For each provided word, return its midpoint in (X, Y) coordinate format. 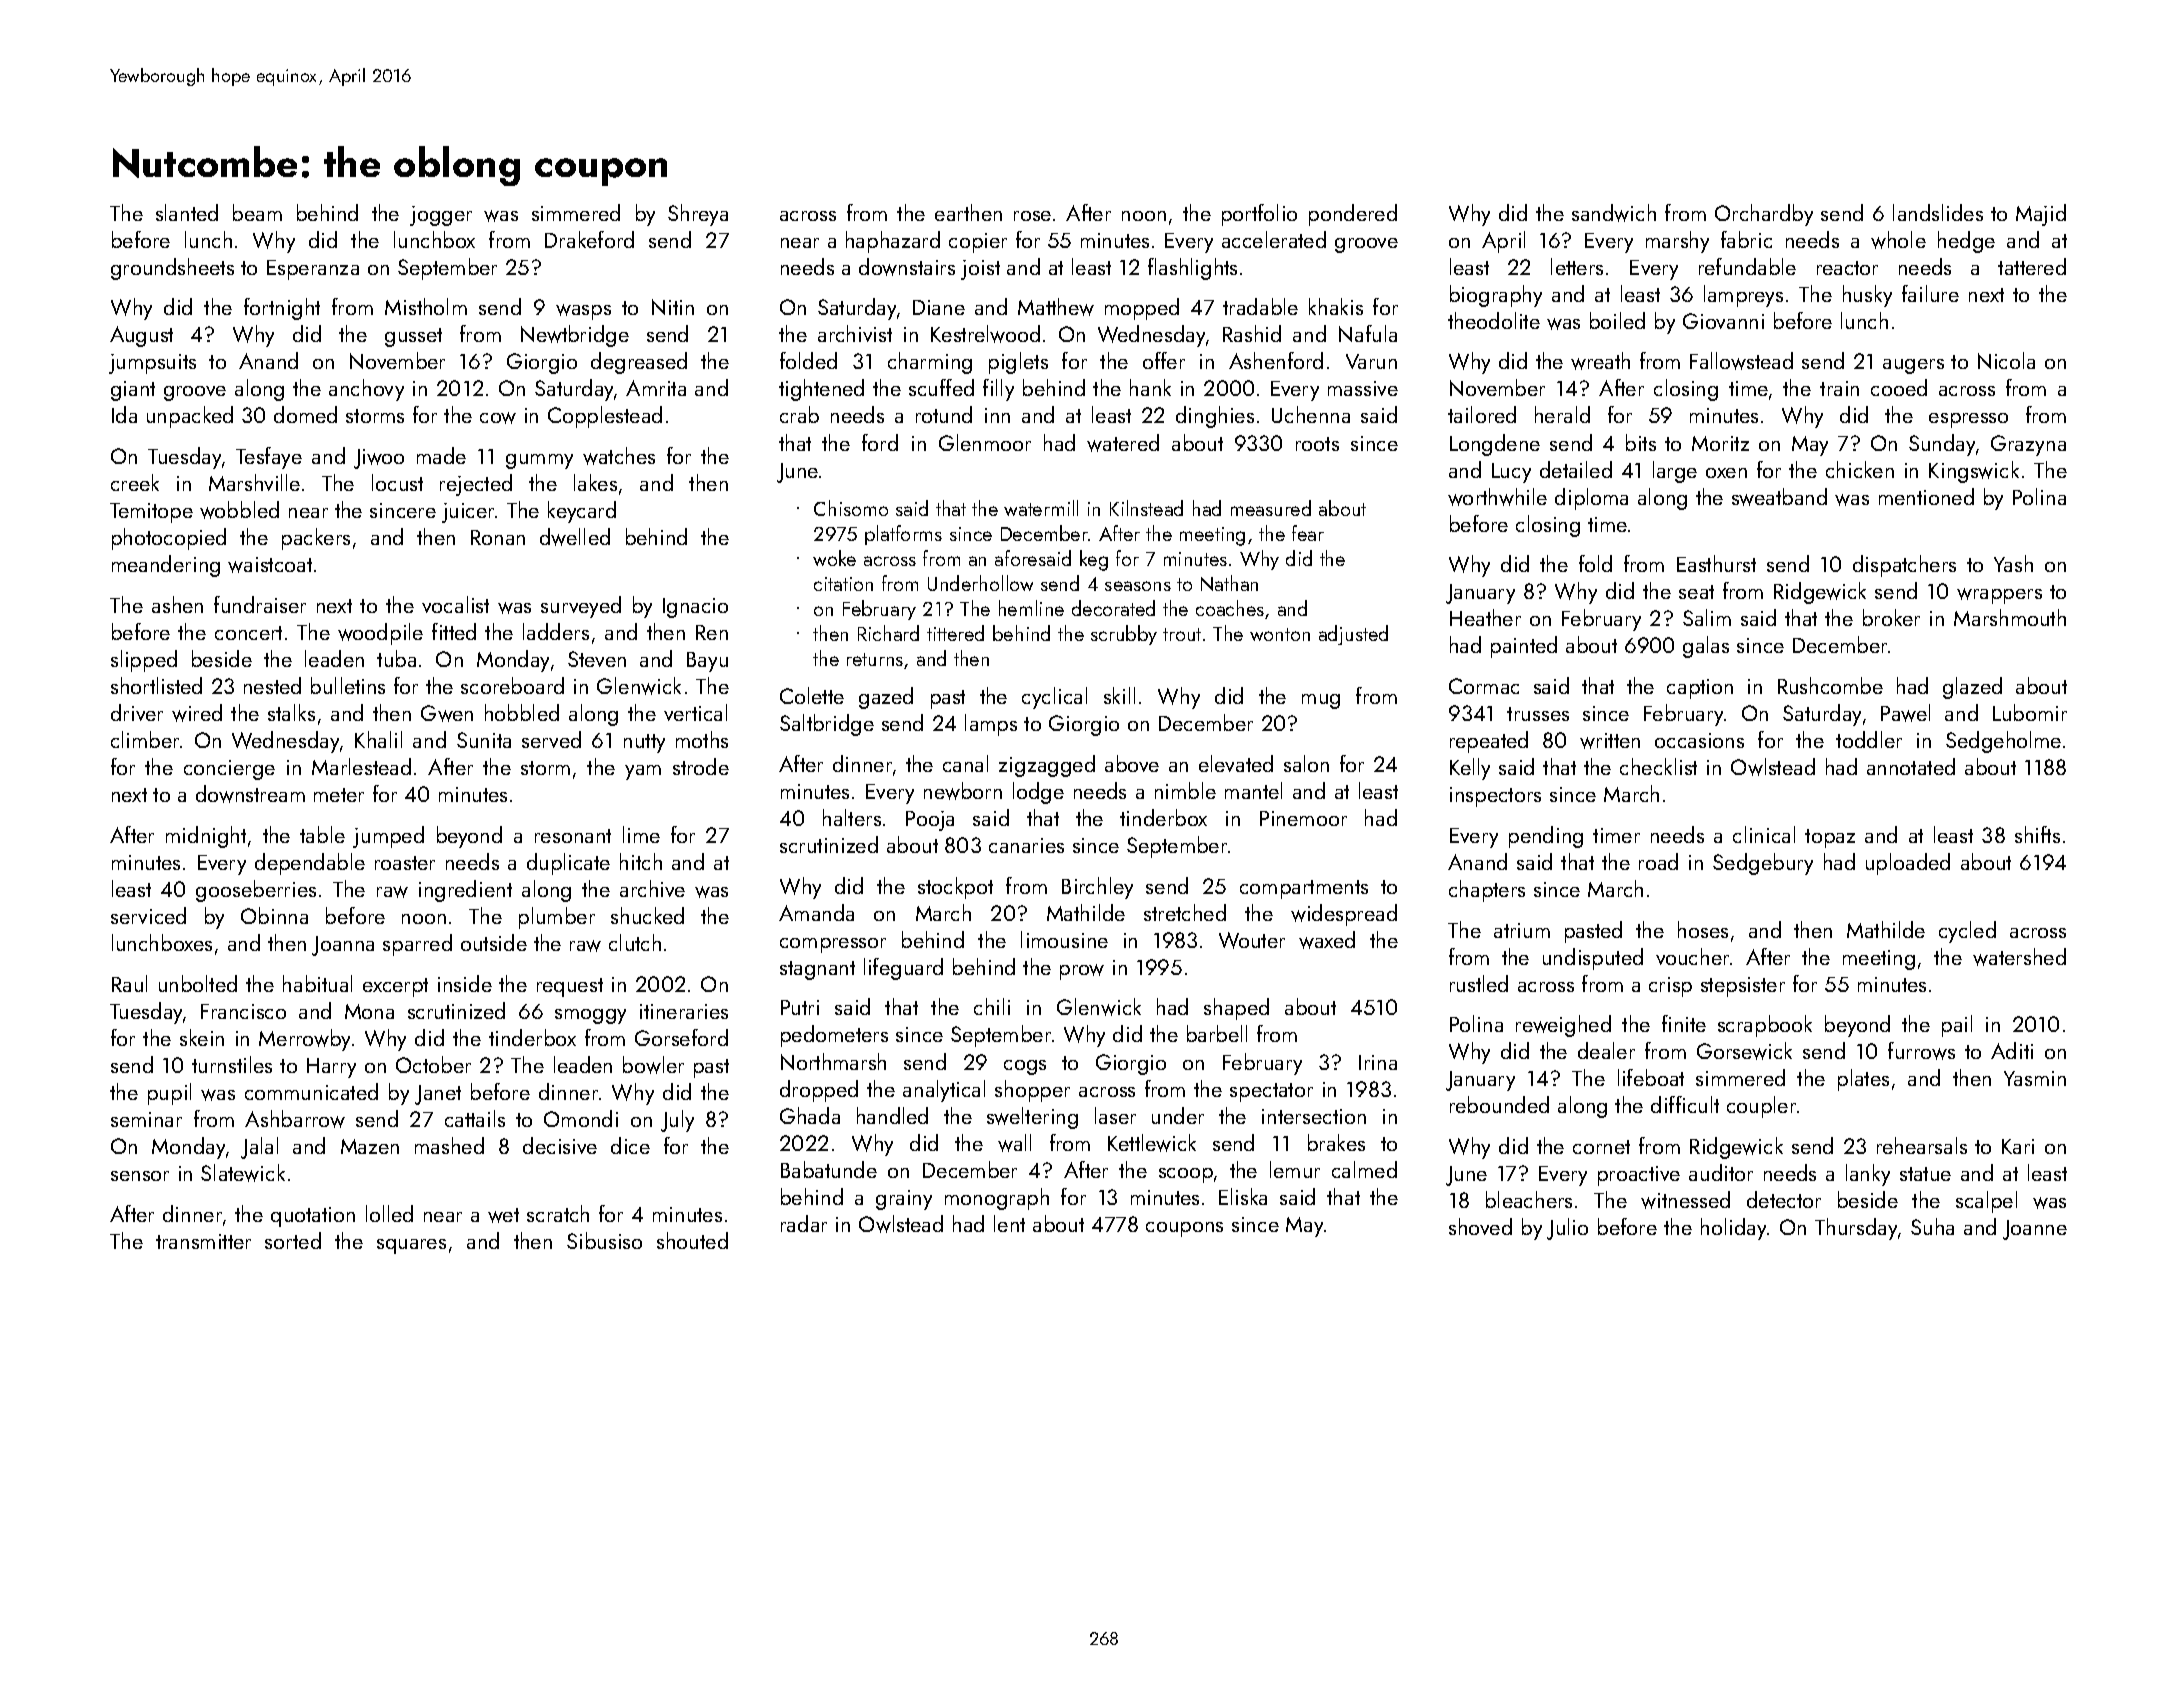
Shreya (698, 215)
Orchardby (1764, 215)
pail (1957, 1026)
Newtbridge (575, 336)
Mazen (370, 1146)
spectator (1271, 1092)
